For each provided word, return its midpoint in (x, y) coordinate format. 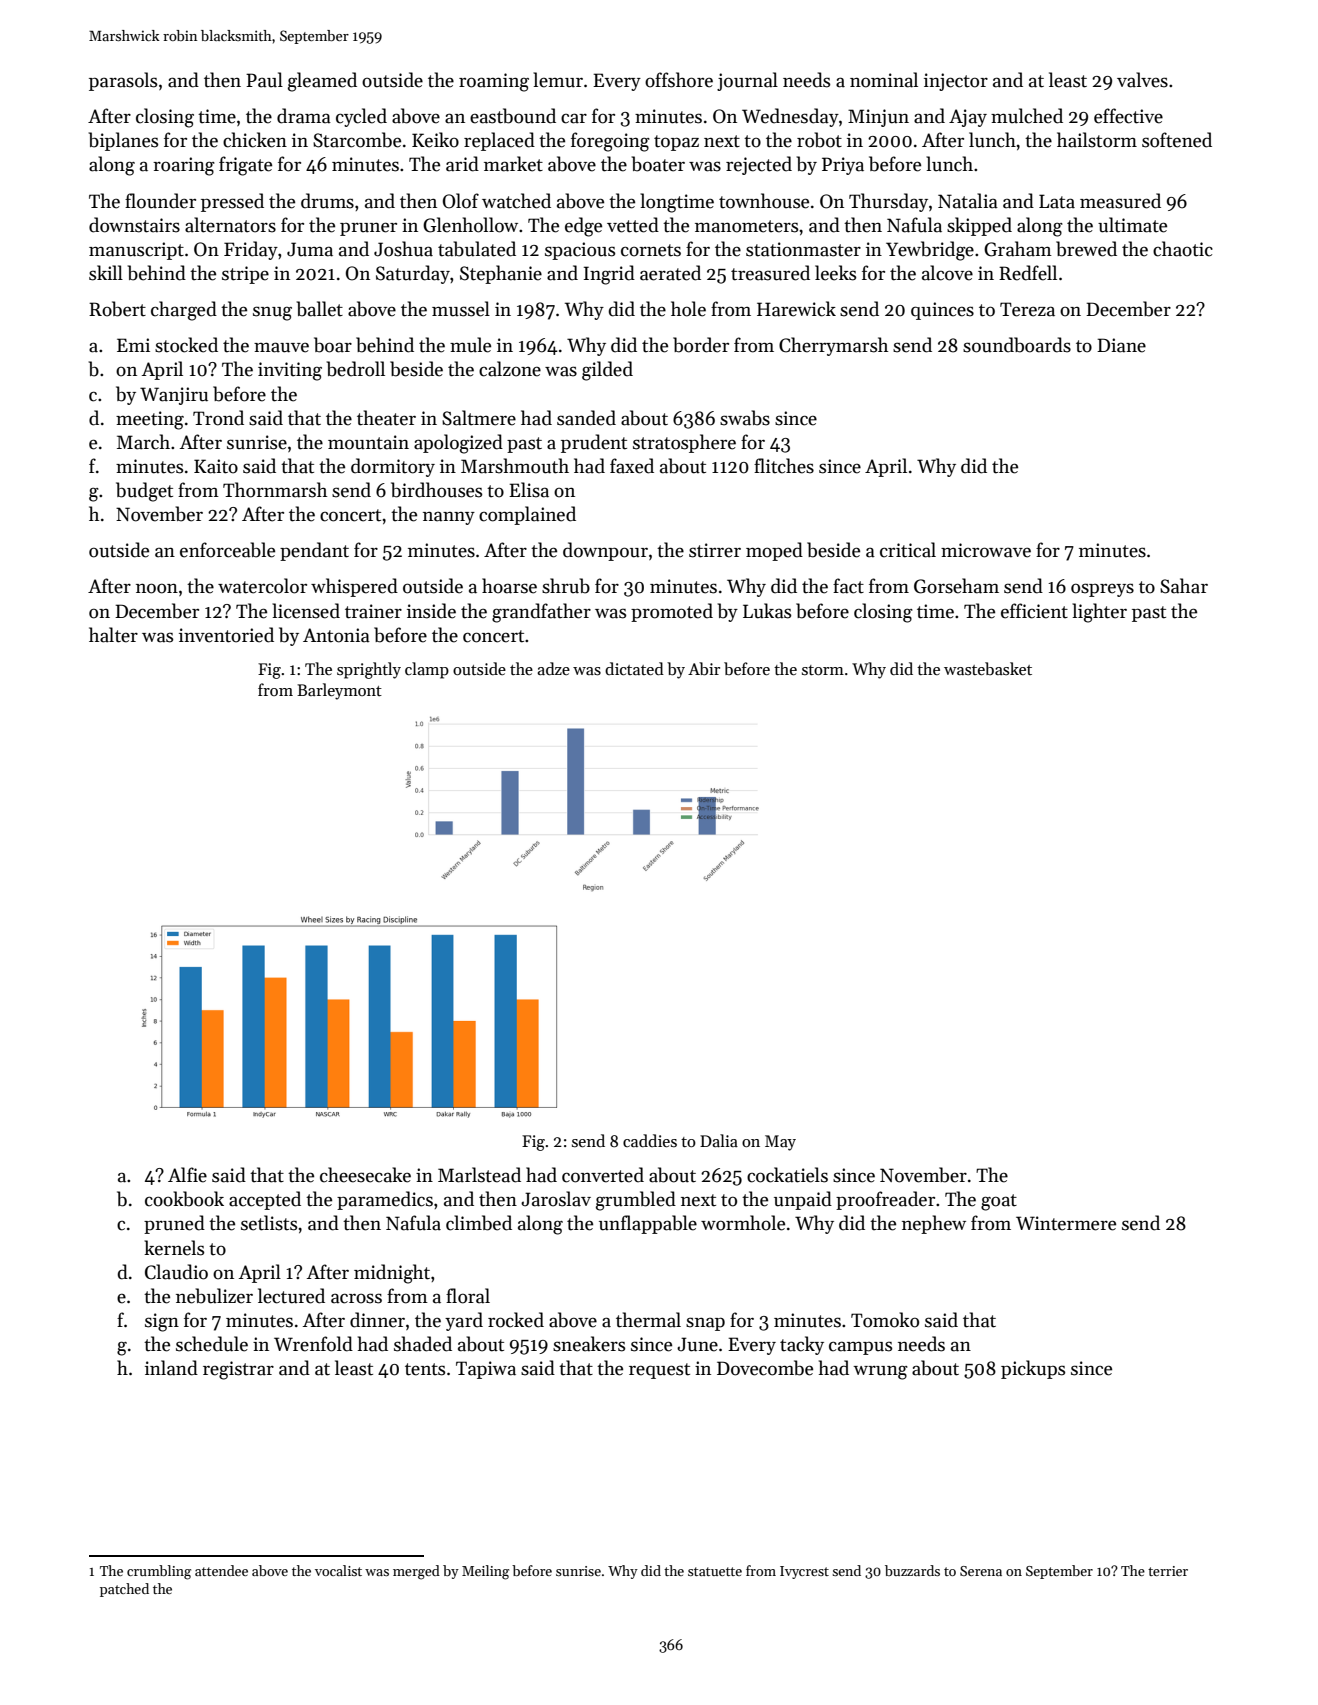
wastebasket (988, 668)
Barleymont (339, 691)
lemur (558, 80)
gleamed (322, 82)
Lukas (767, 611)
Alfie (187, 1175)
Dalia (719, 1140)
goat (999, 1202)
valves (1142, 80)
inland (171, 1368)
